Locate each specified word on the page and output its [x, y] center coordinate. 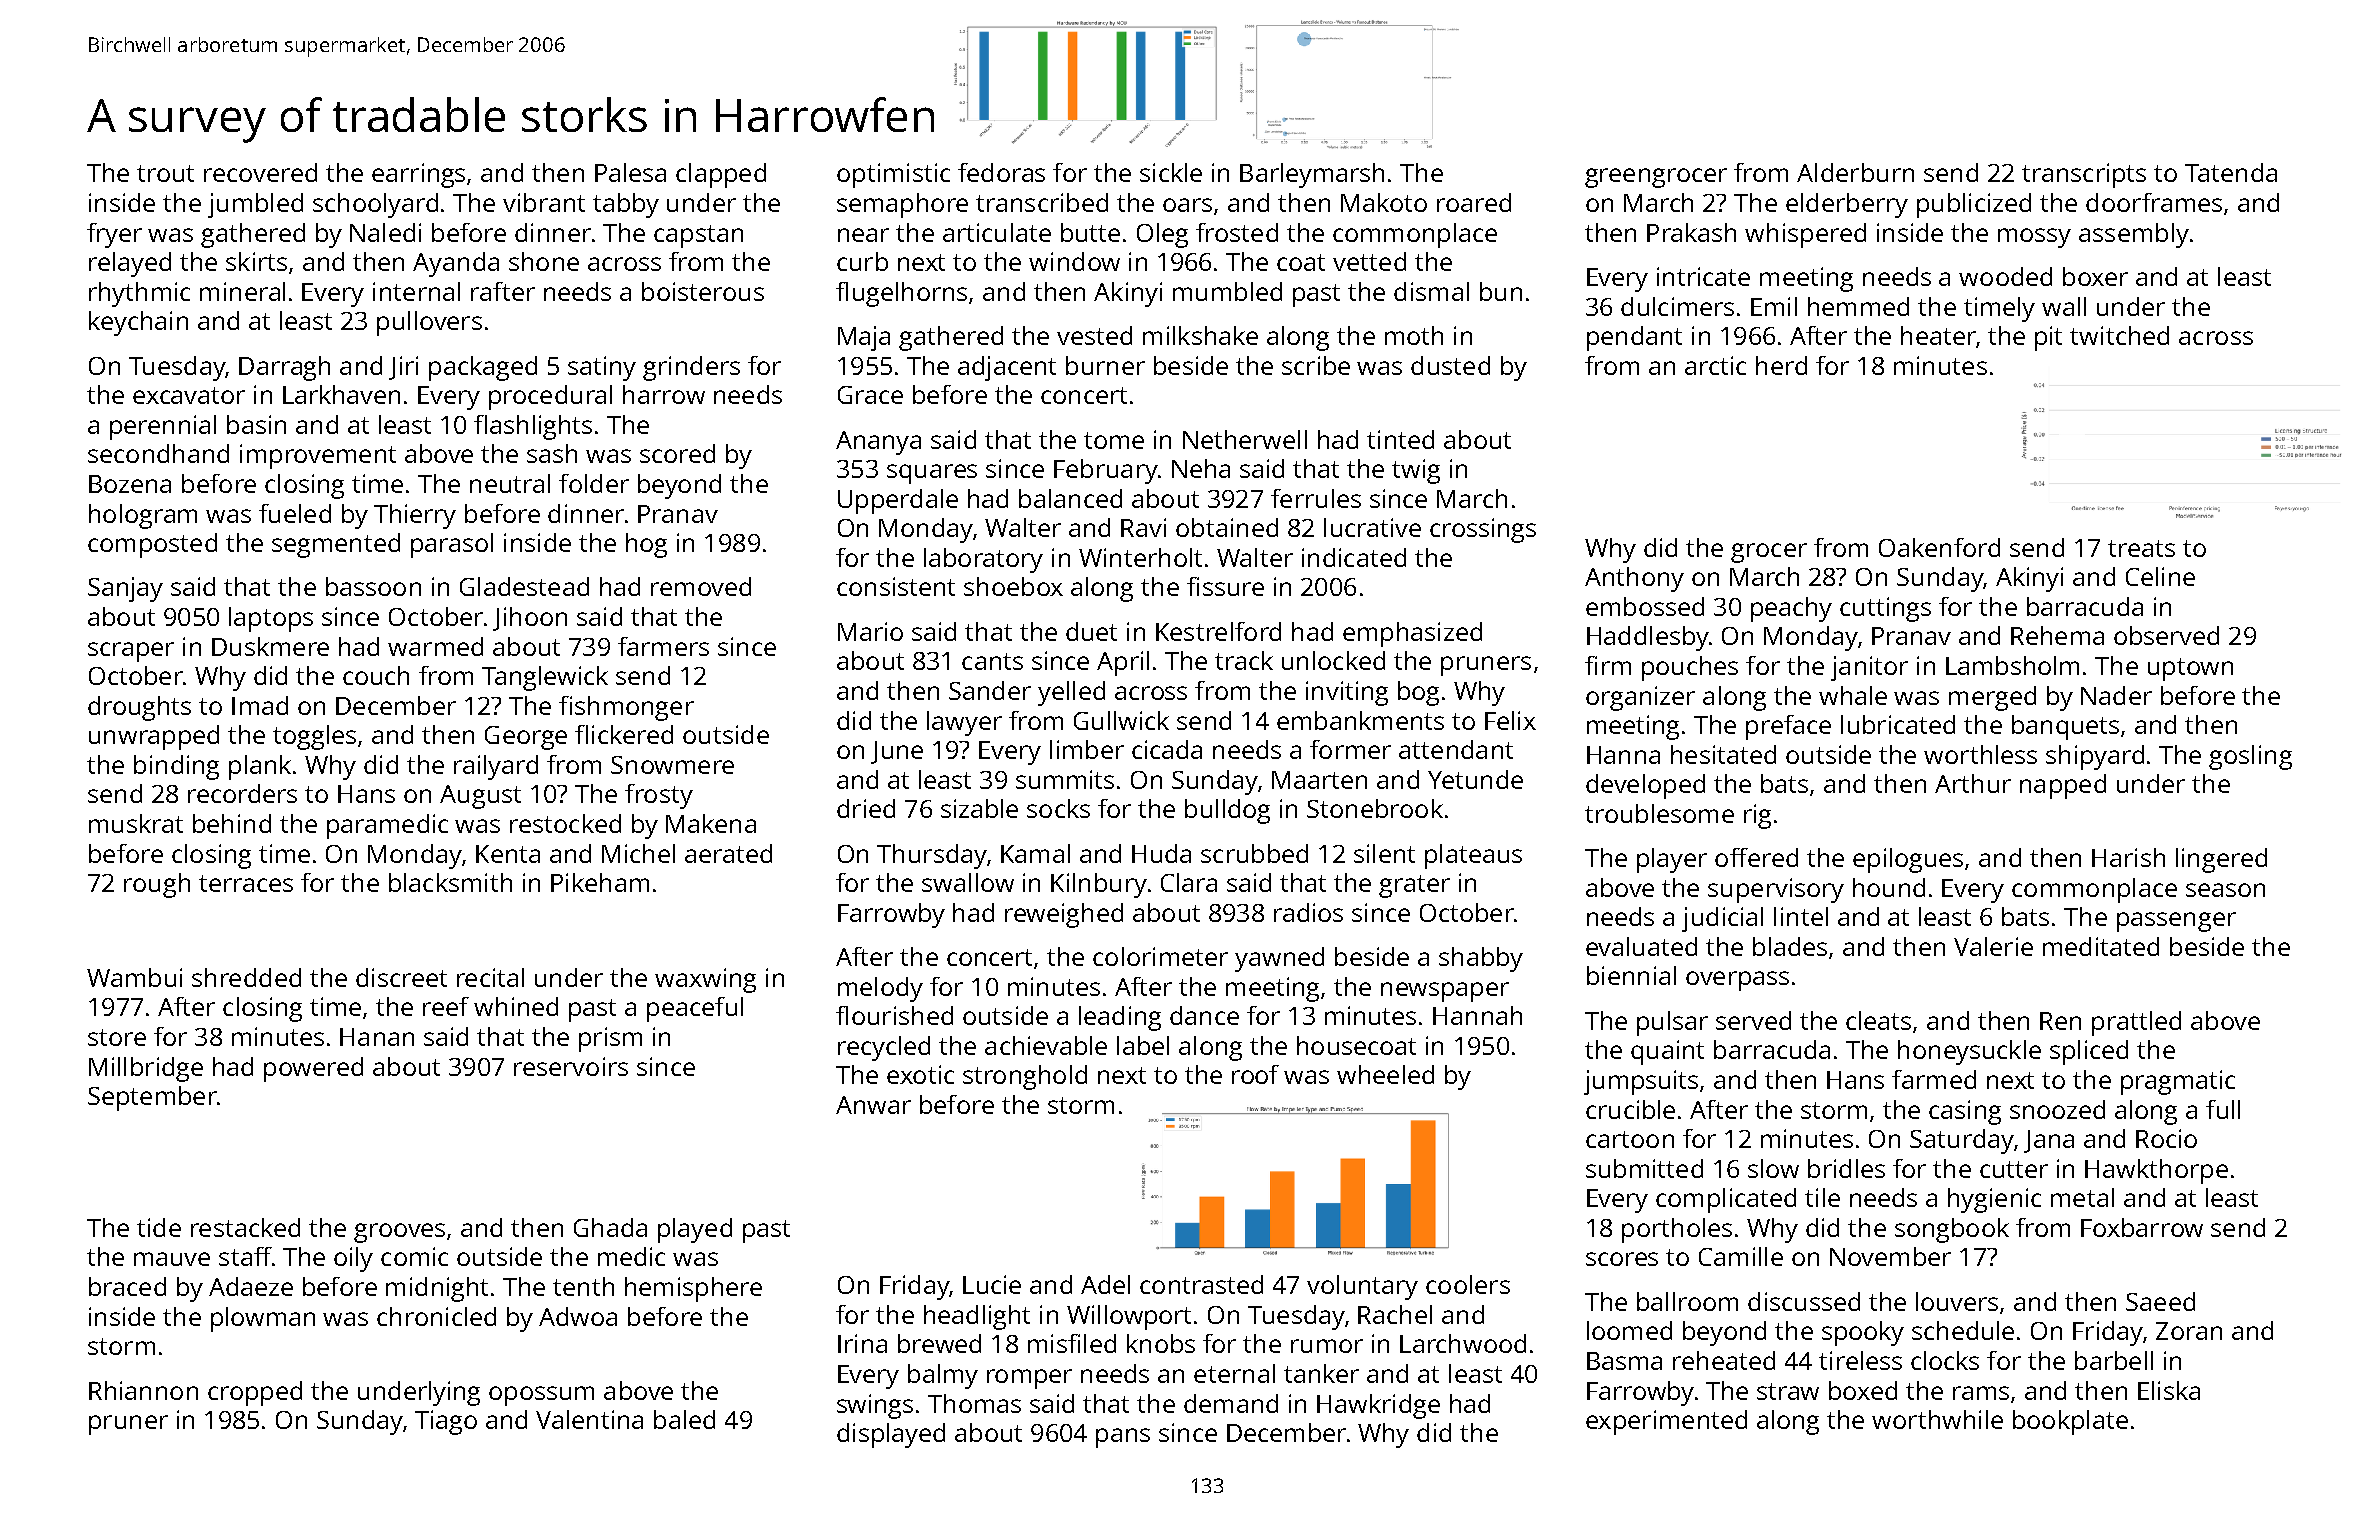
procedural [550, 397]
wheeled [1385, 1074]
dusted [1450, 365]
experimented [1666, 1422]
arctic [1715, 365]
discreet [401, 977]
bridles [1846, 1168]
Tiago [446, 1422]
